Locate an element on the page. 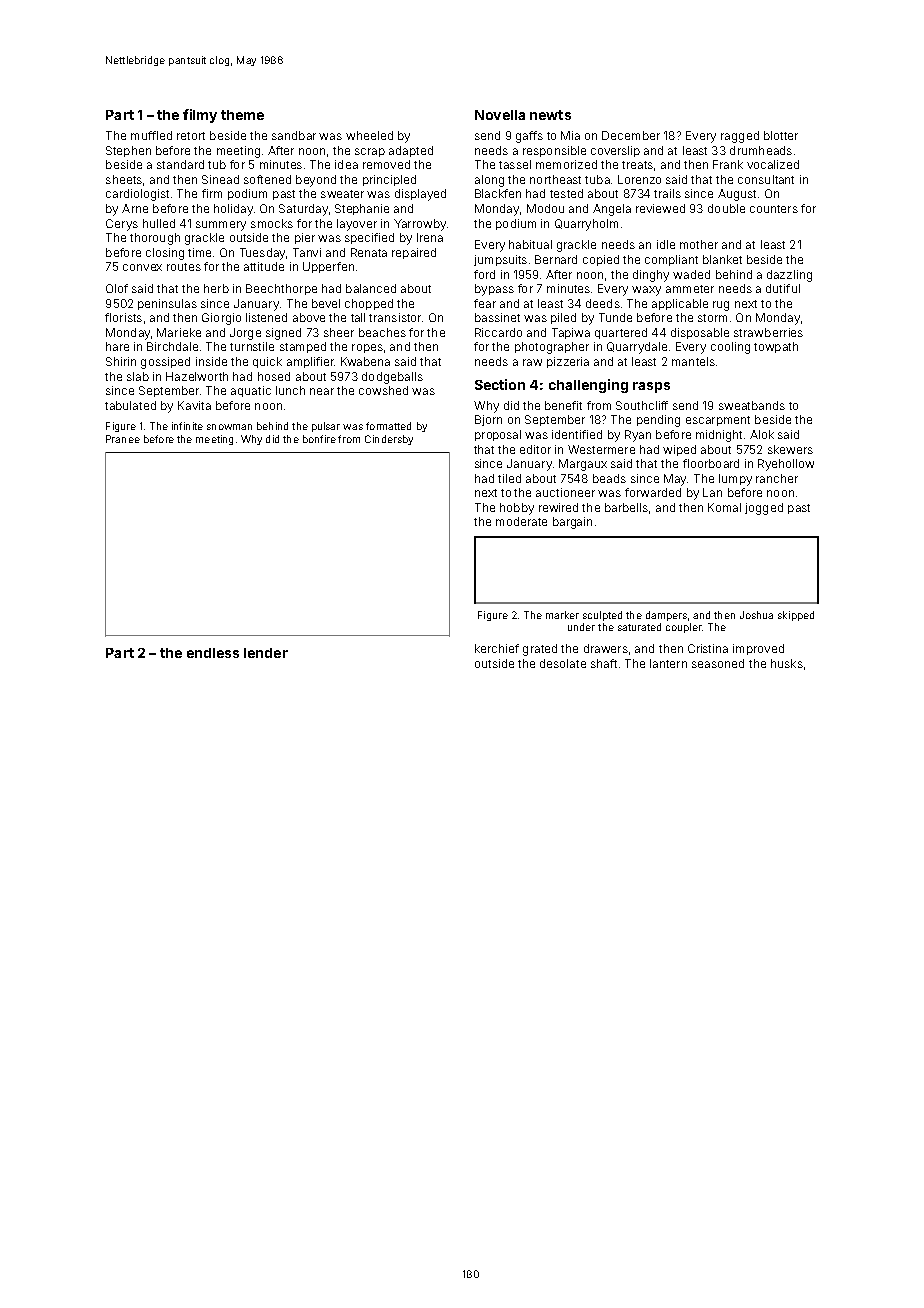 This page has height=1308, width=924. dazzling is located at coordinates (789, 276).
